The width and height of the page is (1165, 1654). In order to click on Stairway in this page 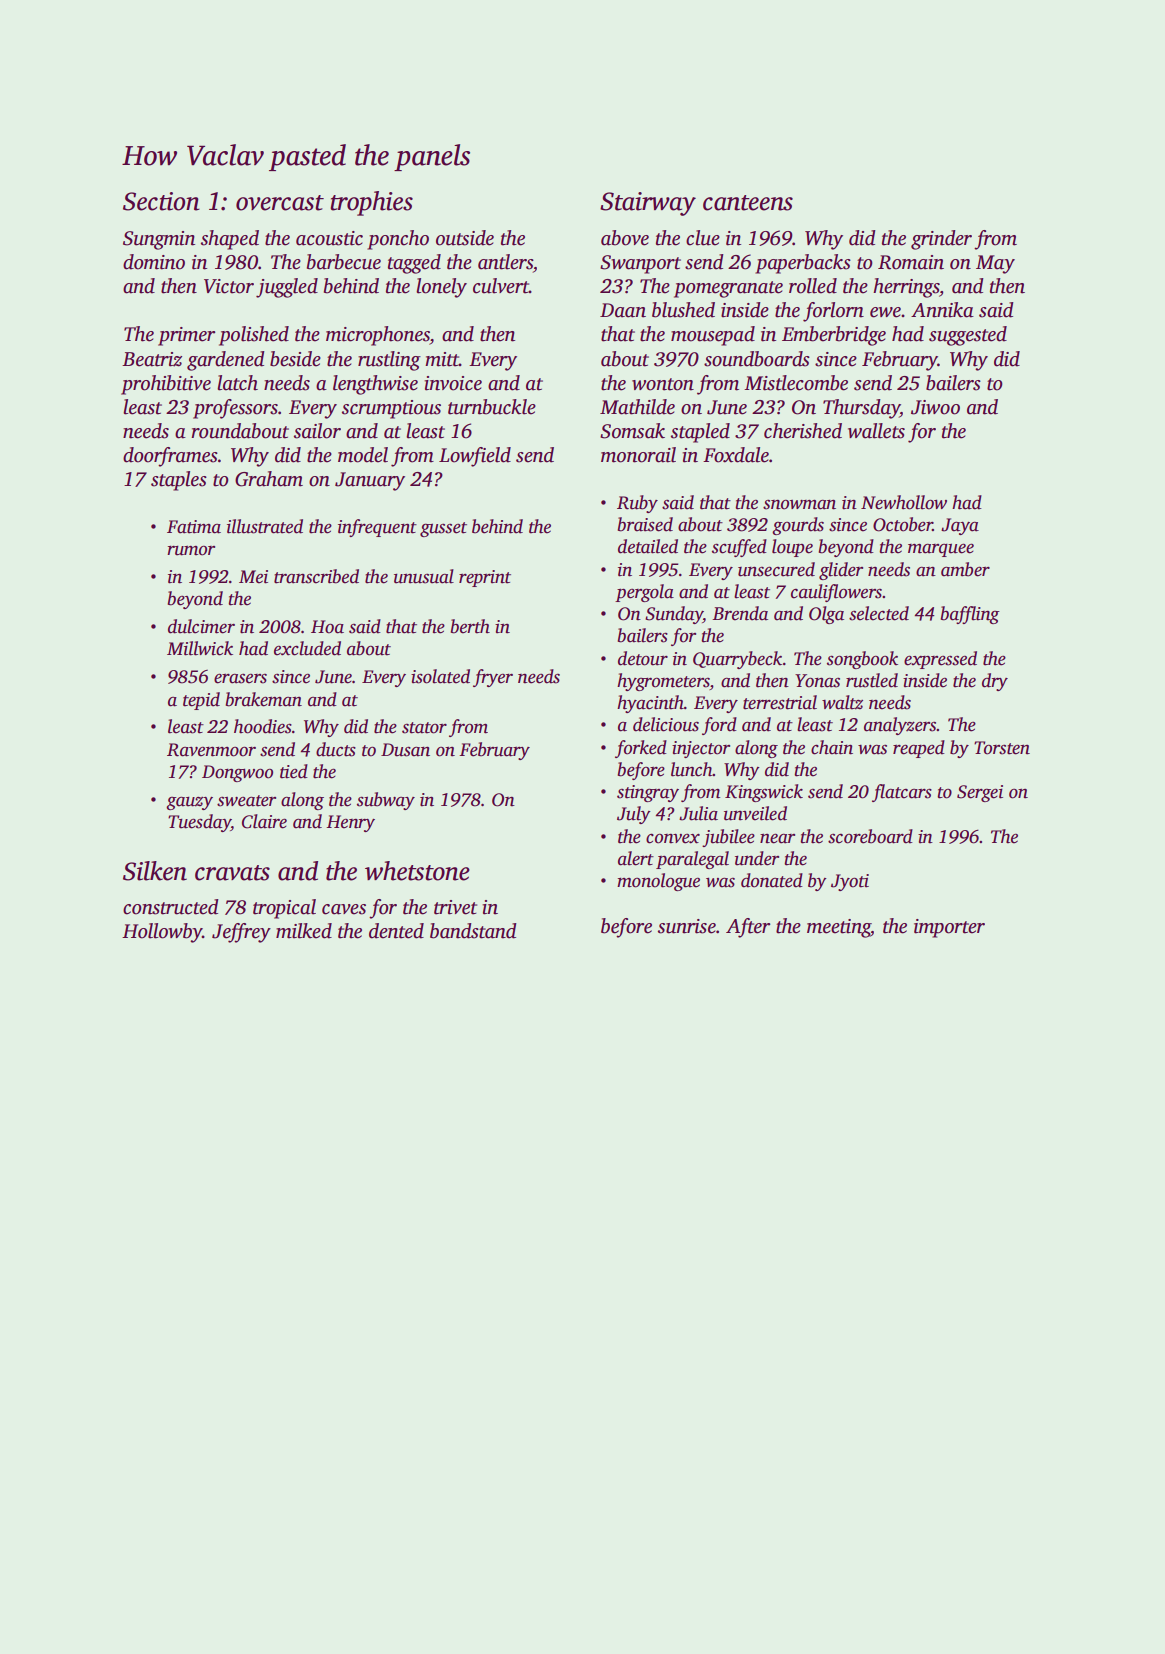, I will do `click(648, 204)`.
